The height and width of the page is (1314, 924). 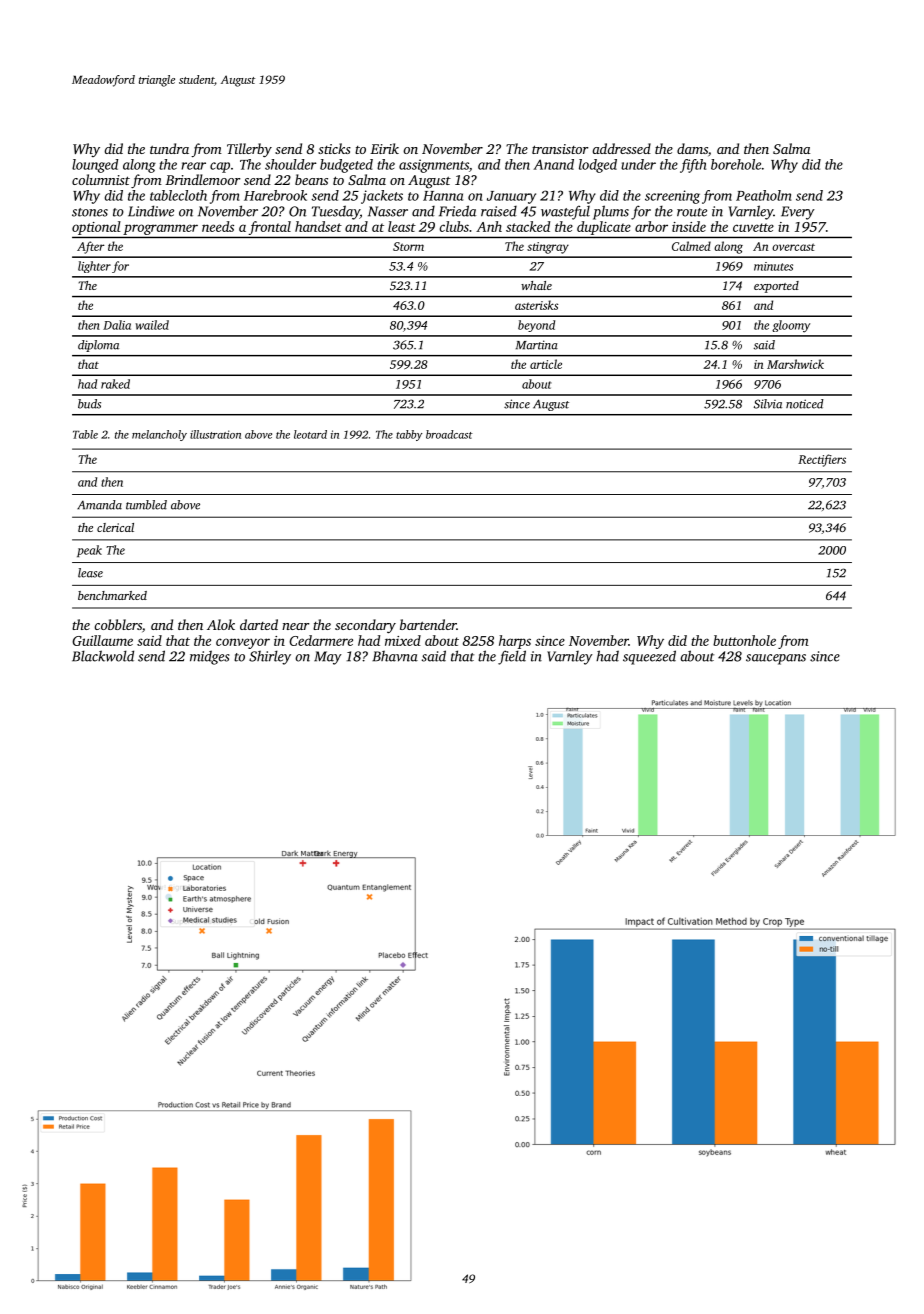 I want to click on broadcast, so click(x=449, y=434).
